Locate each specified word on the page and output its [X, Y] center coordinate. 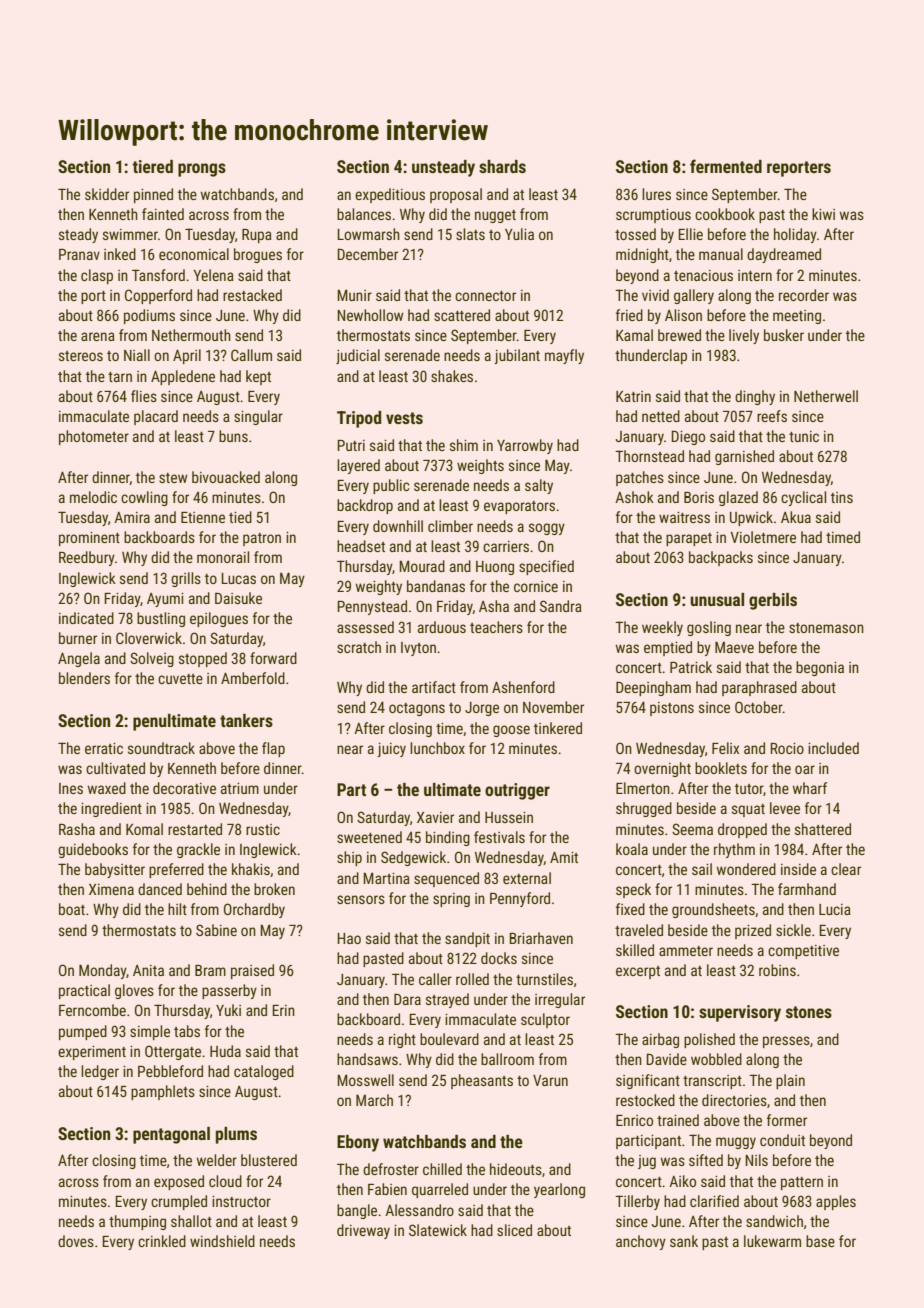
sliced [514, 1230]
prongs [202, 170]
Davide [666, 1059]
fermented [726, 166]
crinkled [162, 1241]
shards [502, 166]
